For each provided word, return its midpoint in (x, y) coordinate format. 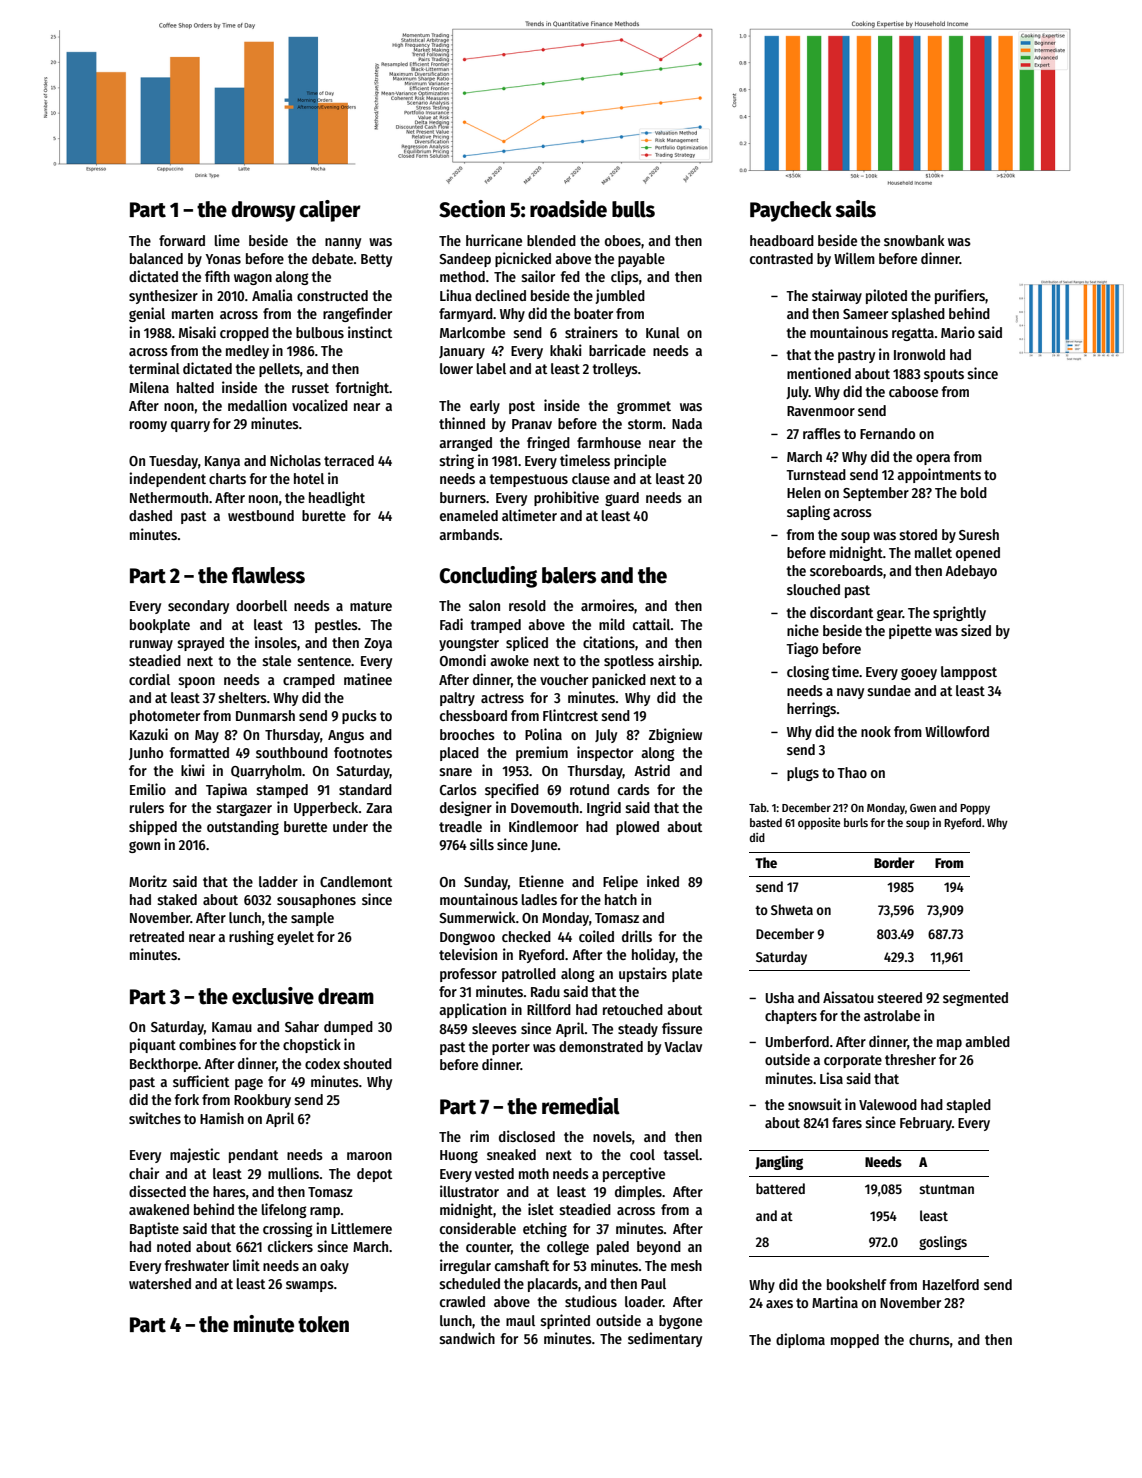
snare (455, 772)
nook (876, 731)
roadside (568, 209)
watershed (160, 1283)
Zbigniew (675, 735)
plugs (803, 774)
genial (147, 314)
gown (144, 847)
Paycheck (791, 211)
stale (276, 660)
